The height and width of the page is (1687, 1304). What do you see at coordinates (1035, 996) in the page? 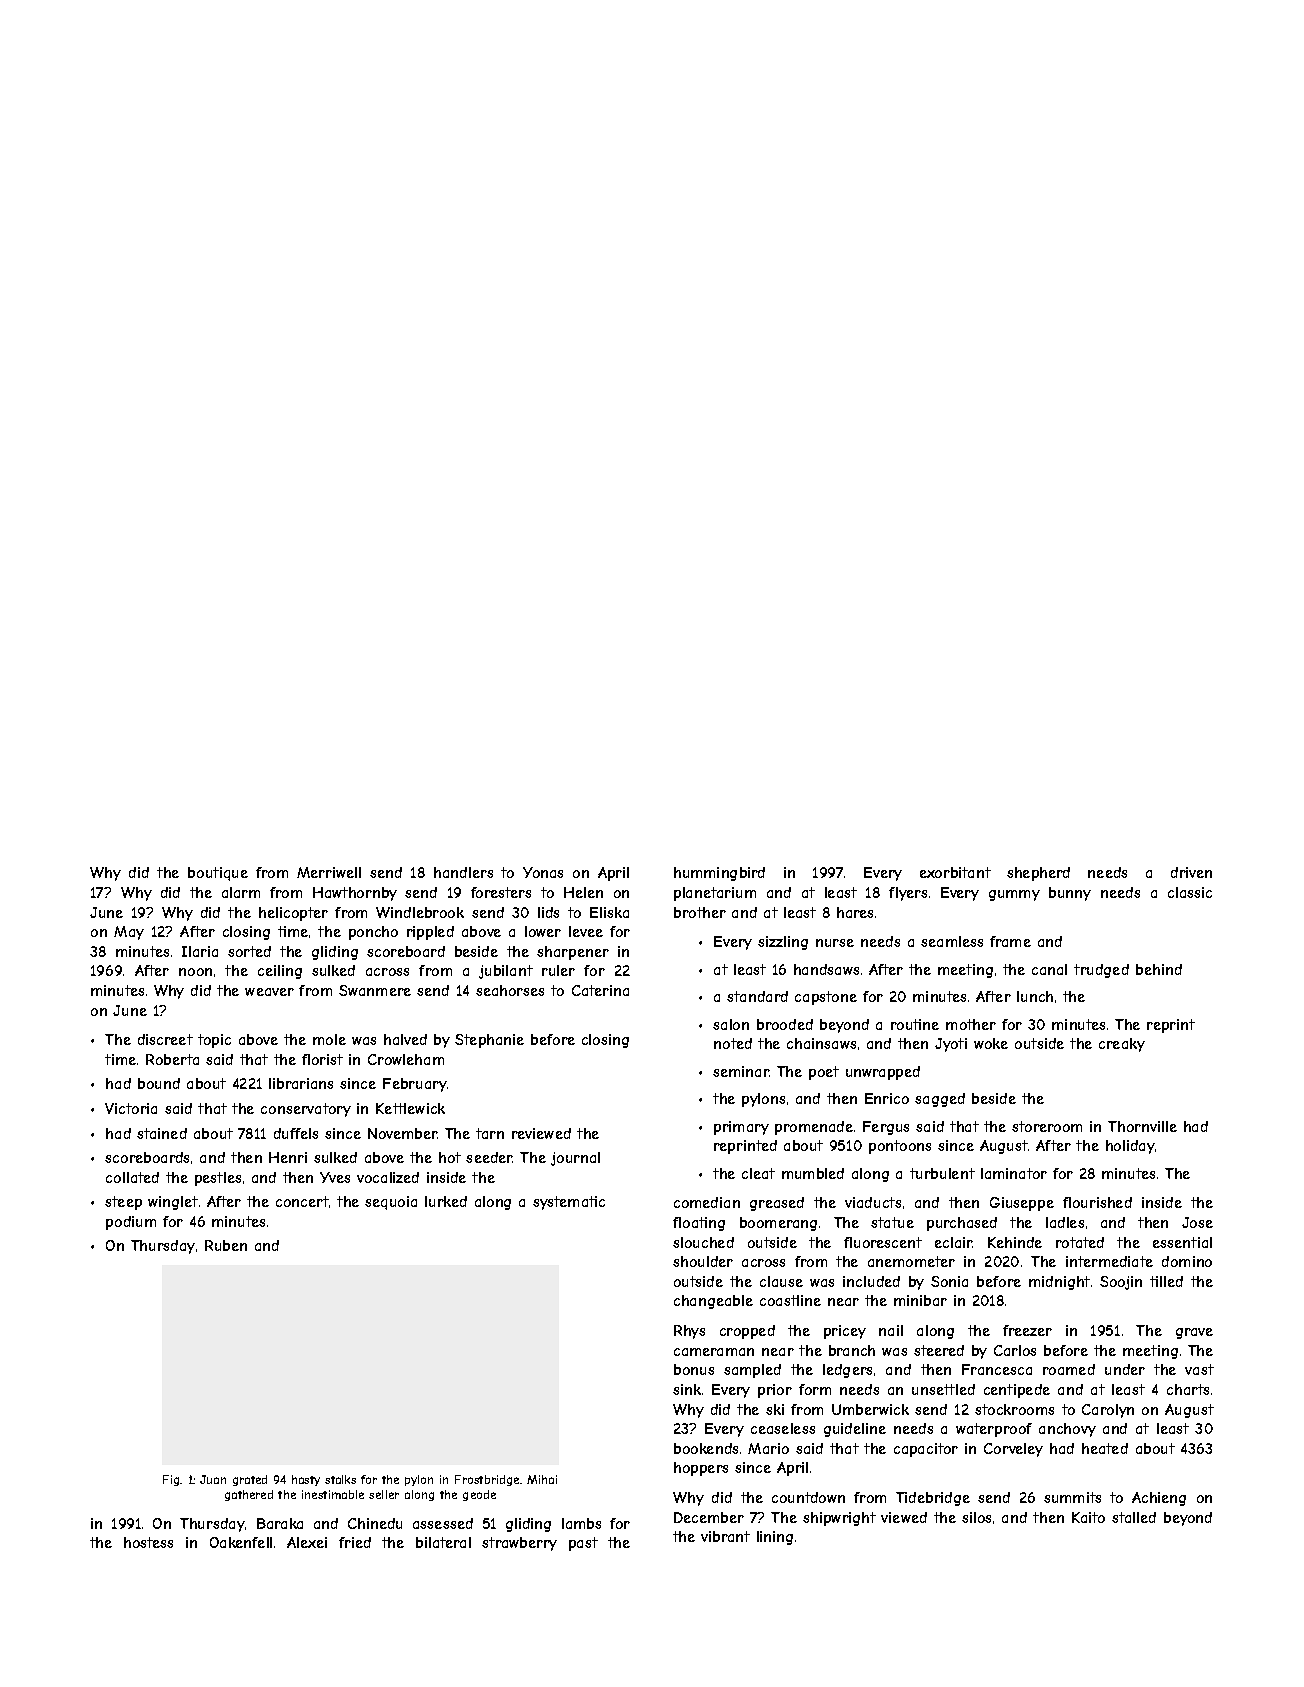
I see `lunch` at bounding box center [1035, 996].
